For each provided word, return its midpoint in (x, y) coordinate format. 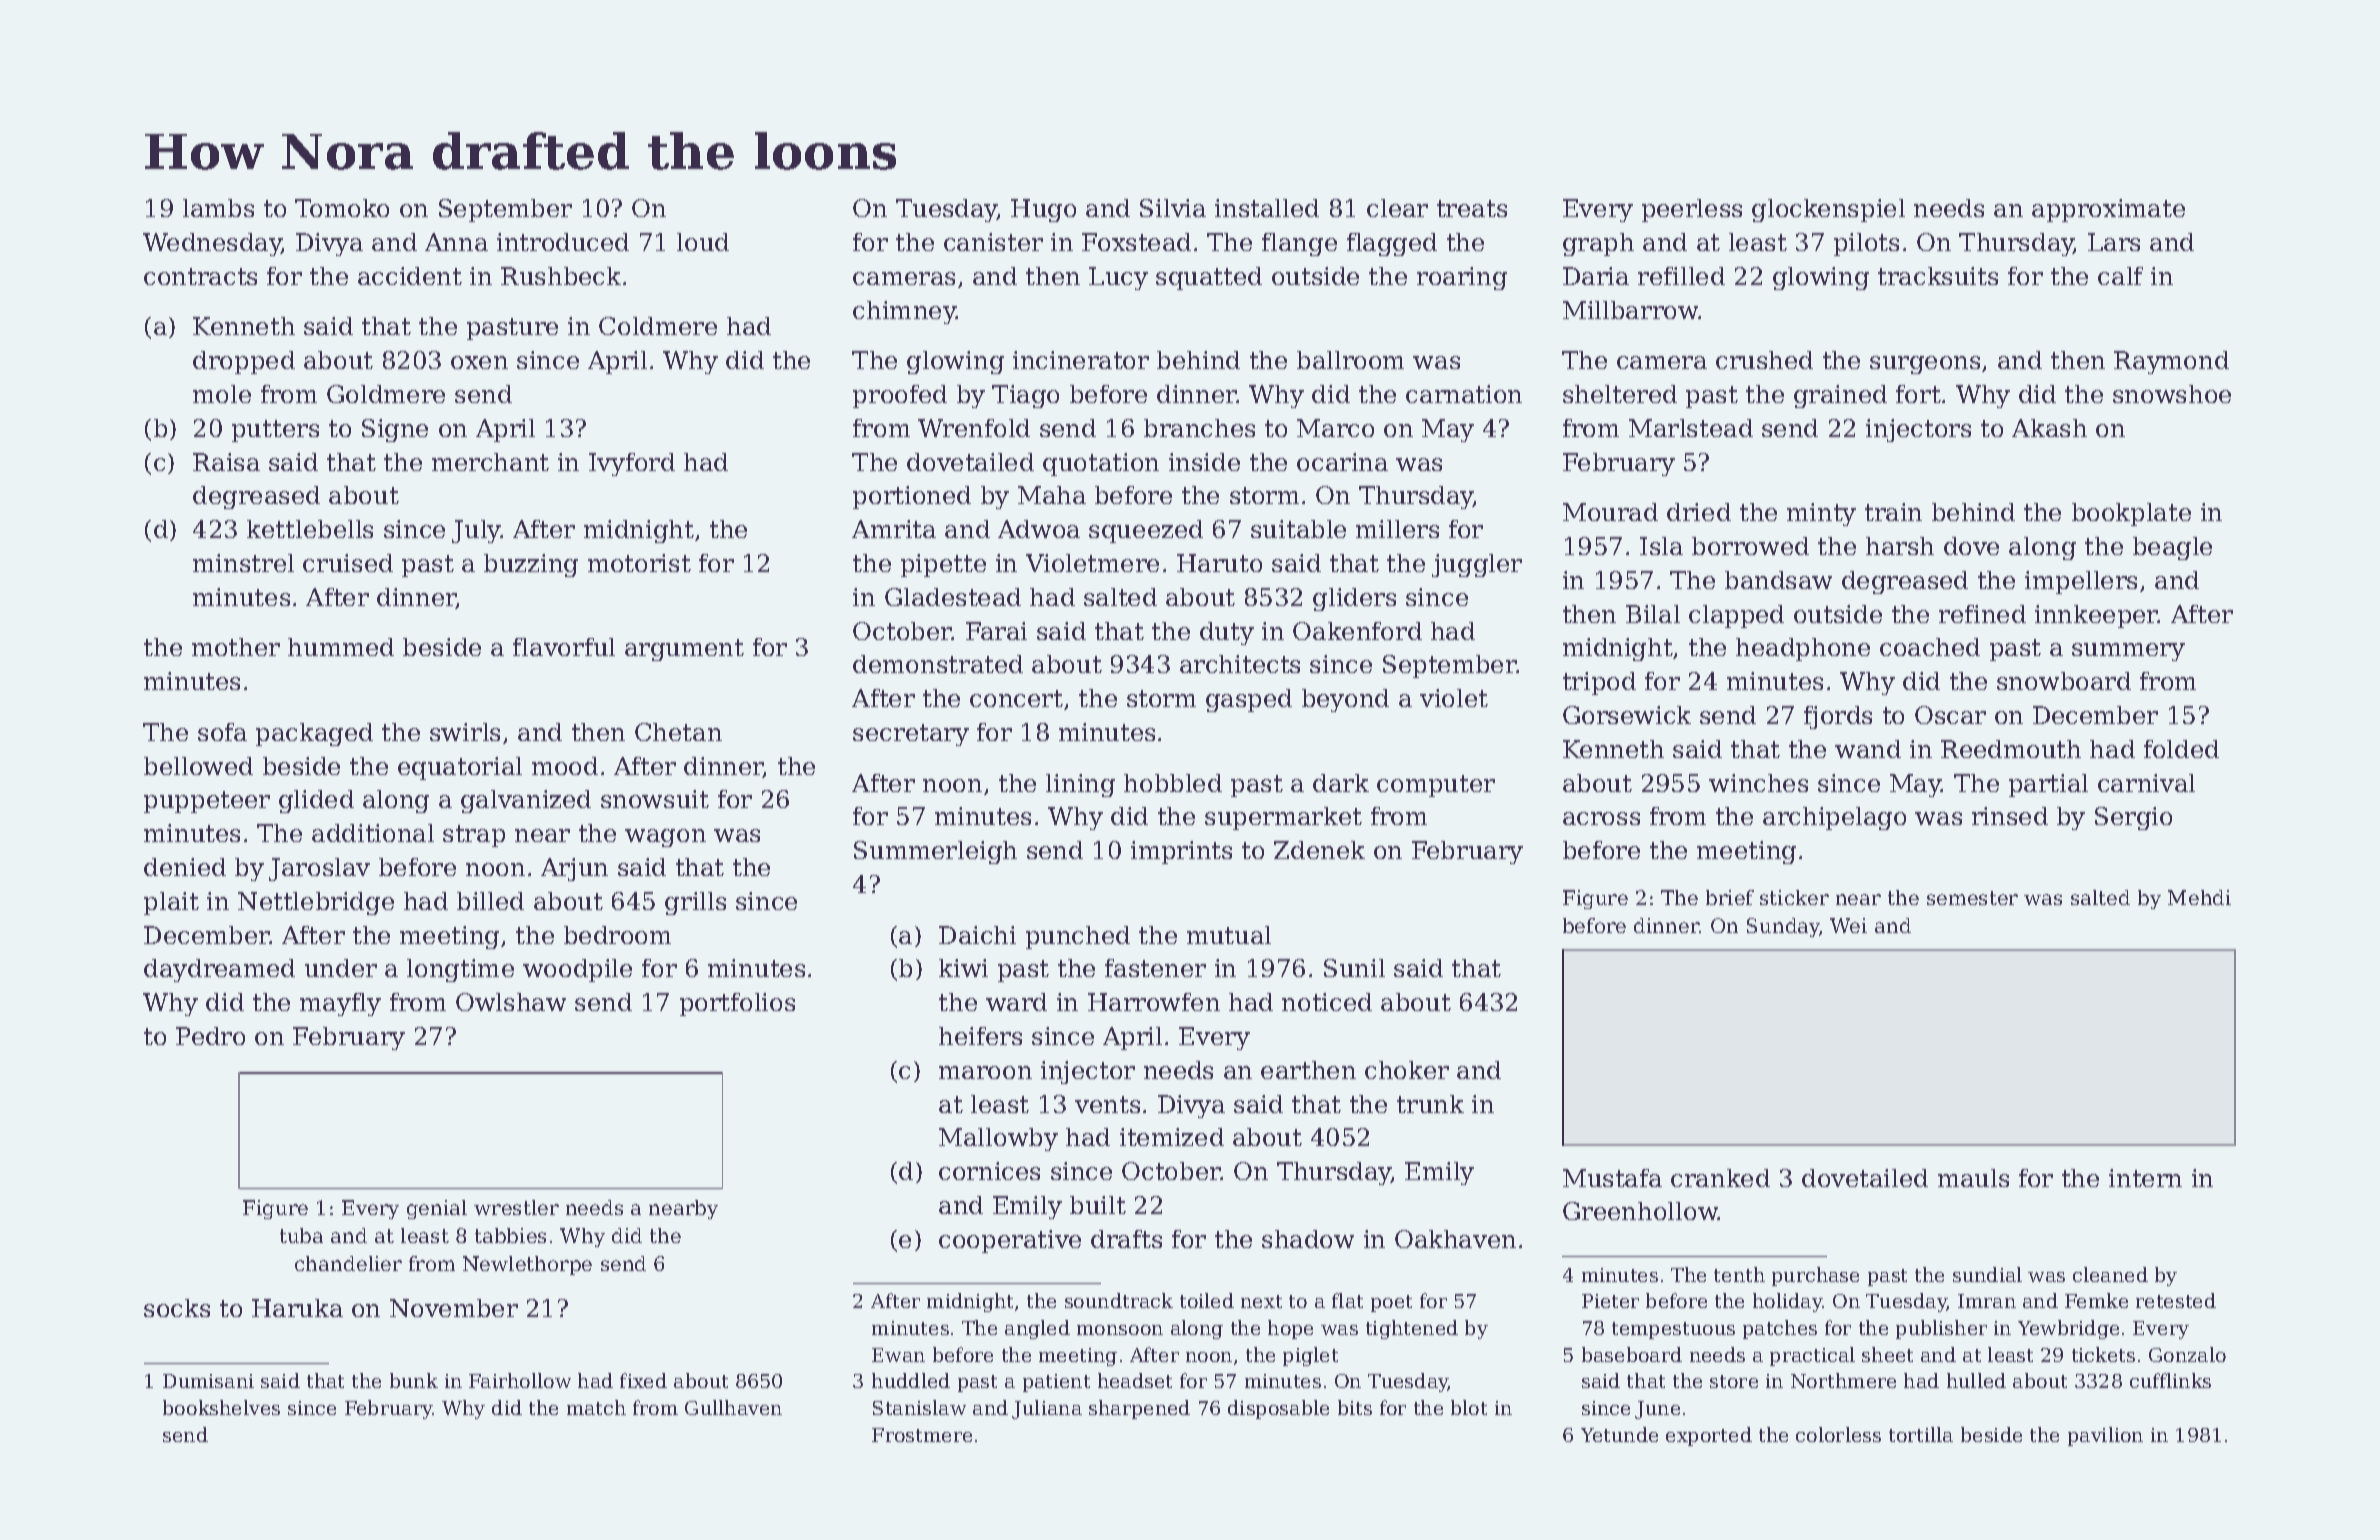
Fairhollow (520, 1380)
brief (1730, 897)
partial (2048, 785)
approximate (2108, 210)
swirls (465, 732)
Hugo (1043, 210)
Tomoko (342, 208)
